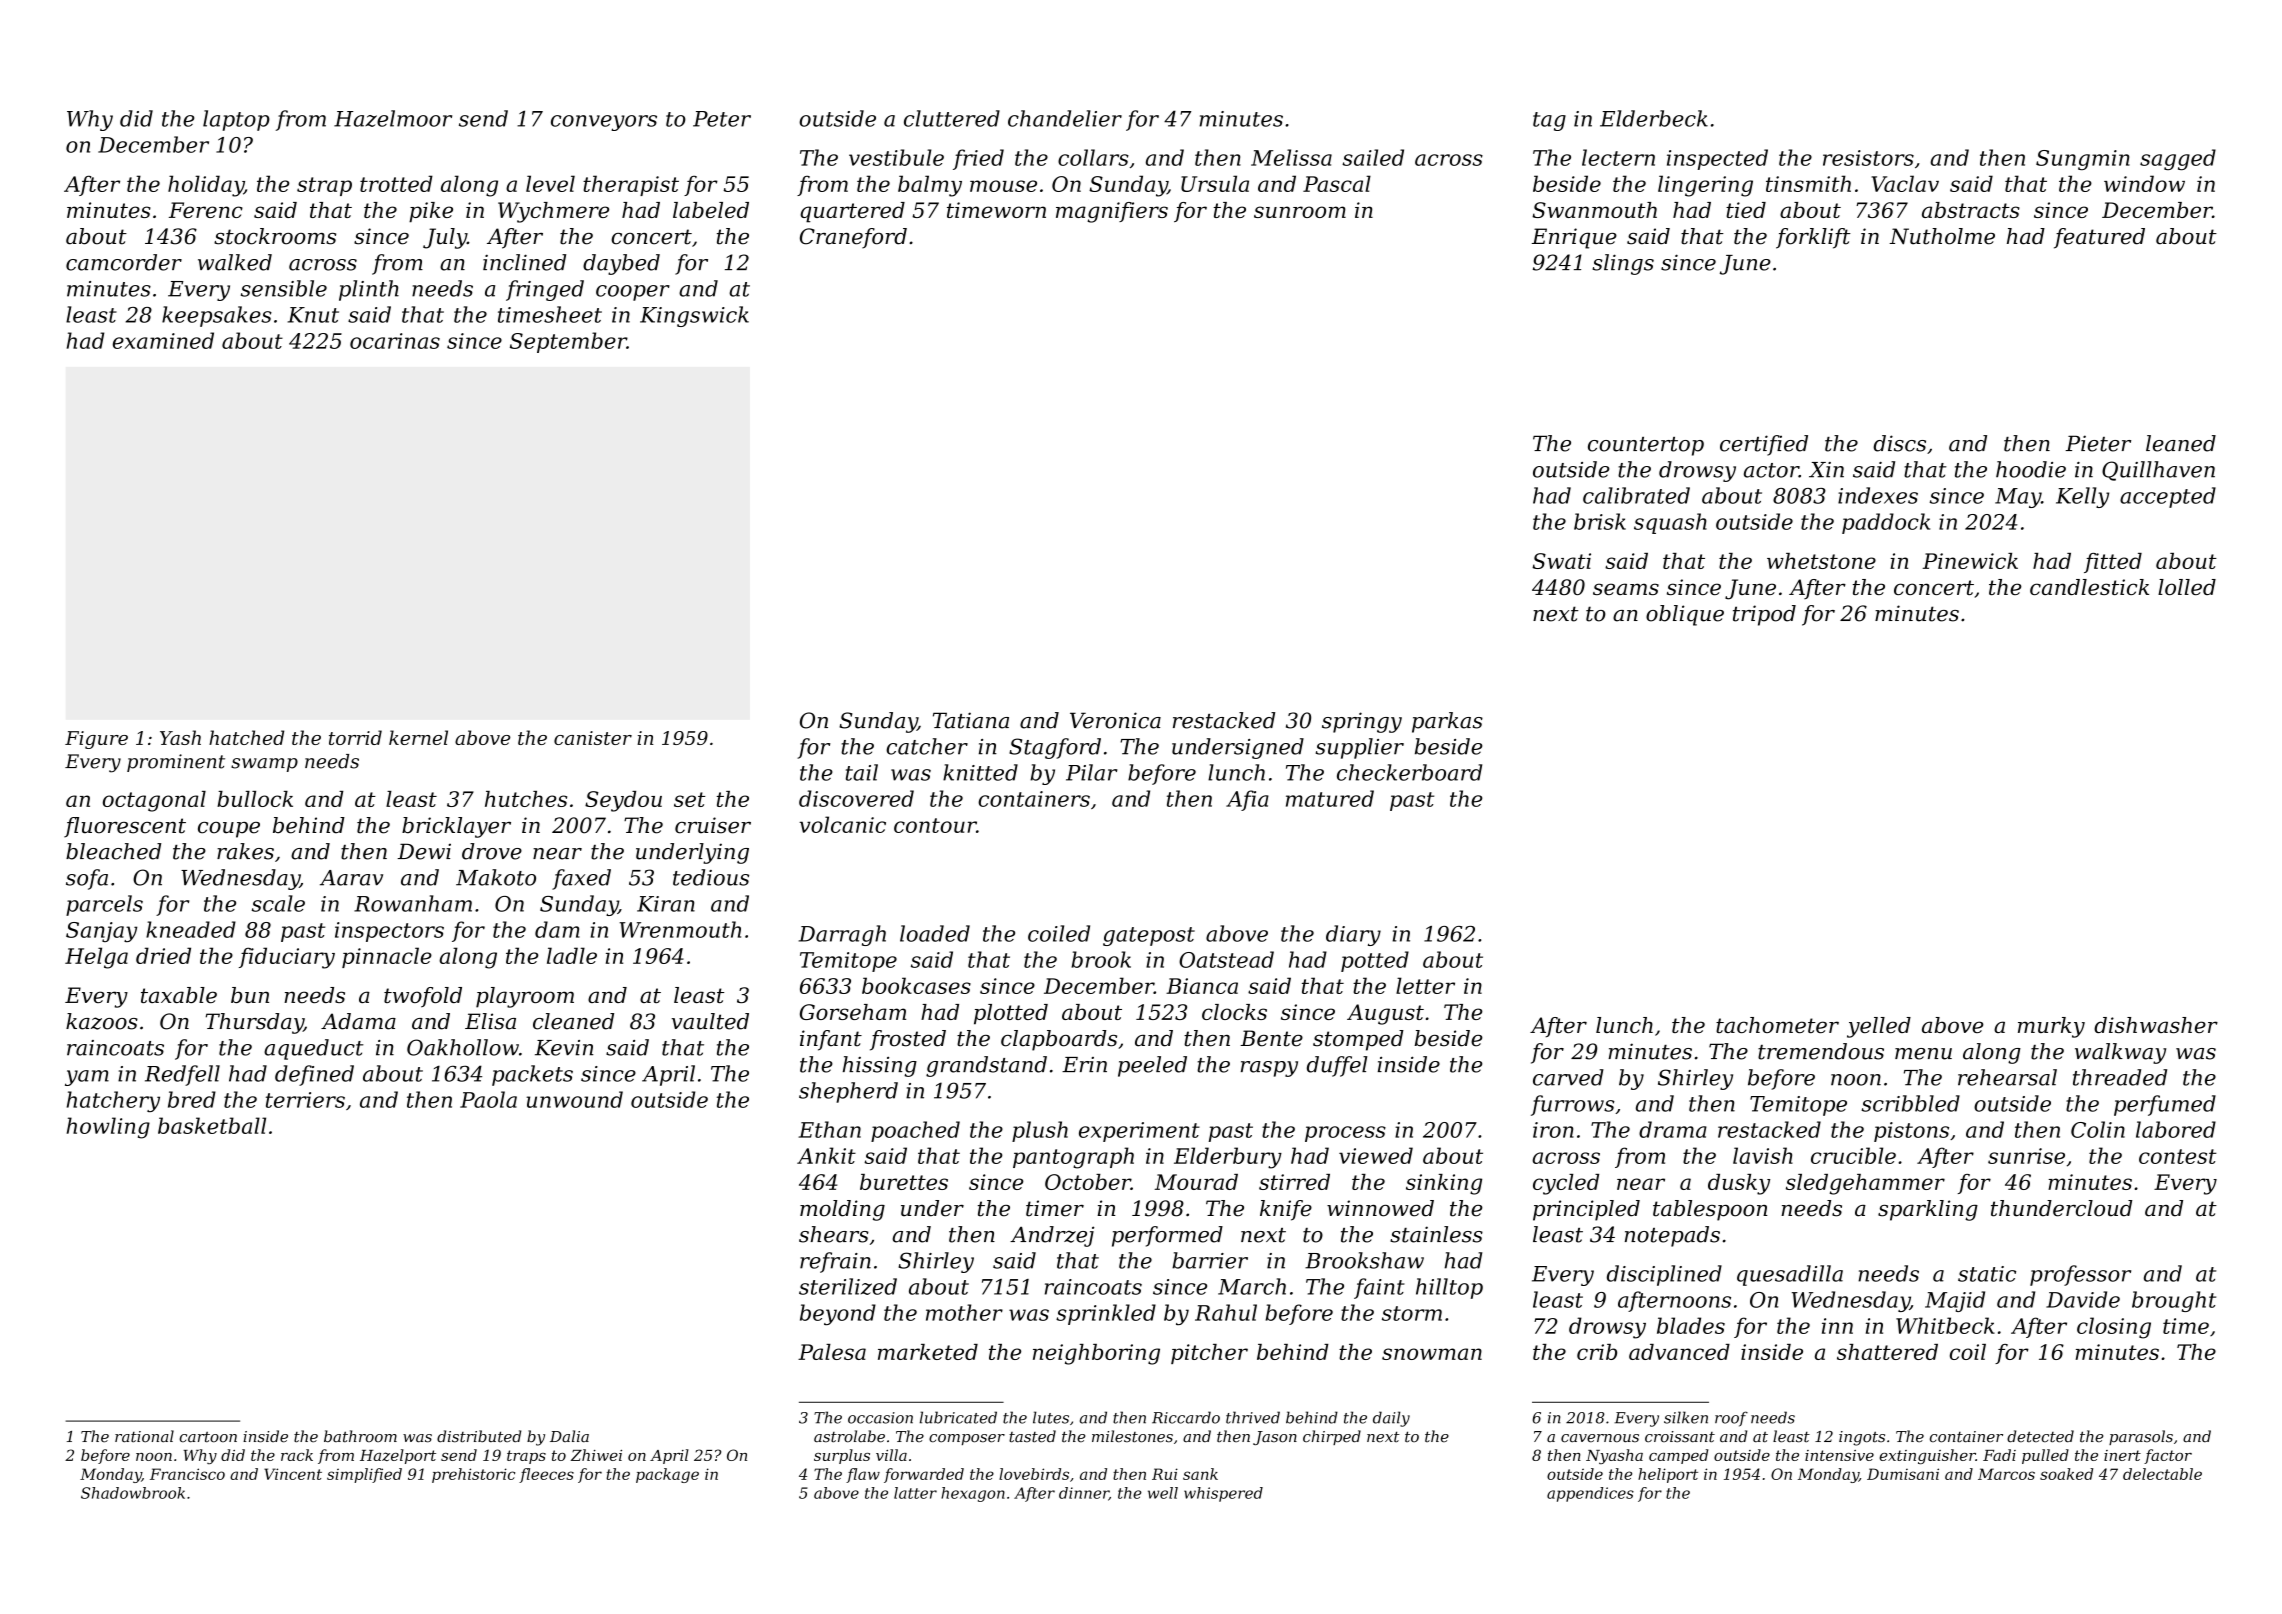 This screenshot has width=2282, height=1614. What do you see at coordinates (1654, 118) in the screenshot?
I see `Elderbeck` at bounding box center [1654, 118].
